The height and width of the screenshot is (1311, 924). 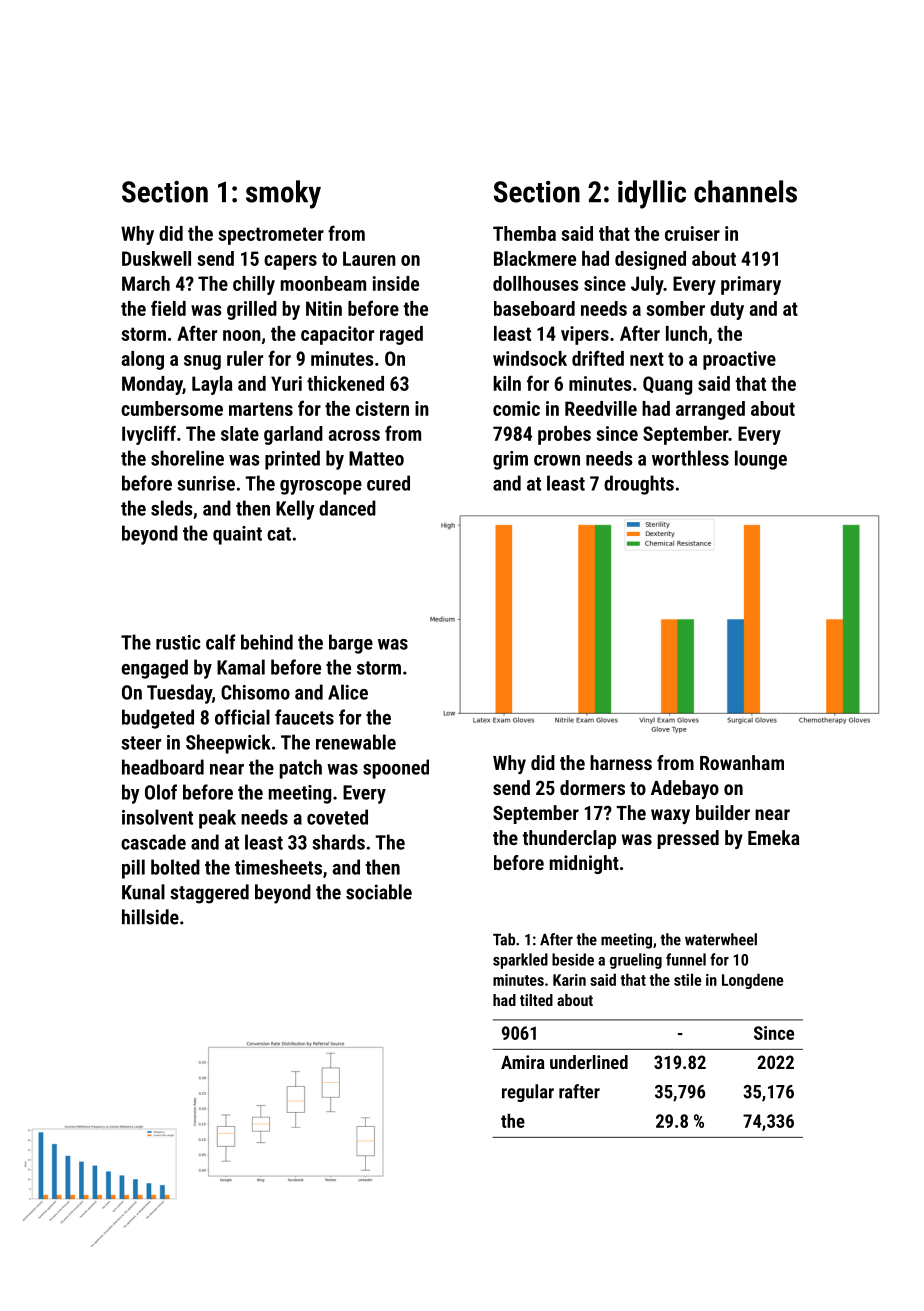 I want to click on barge, so click(x=351, y=644).
